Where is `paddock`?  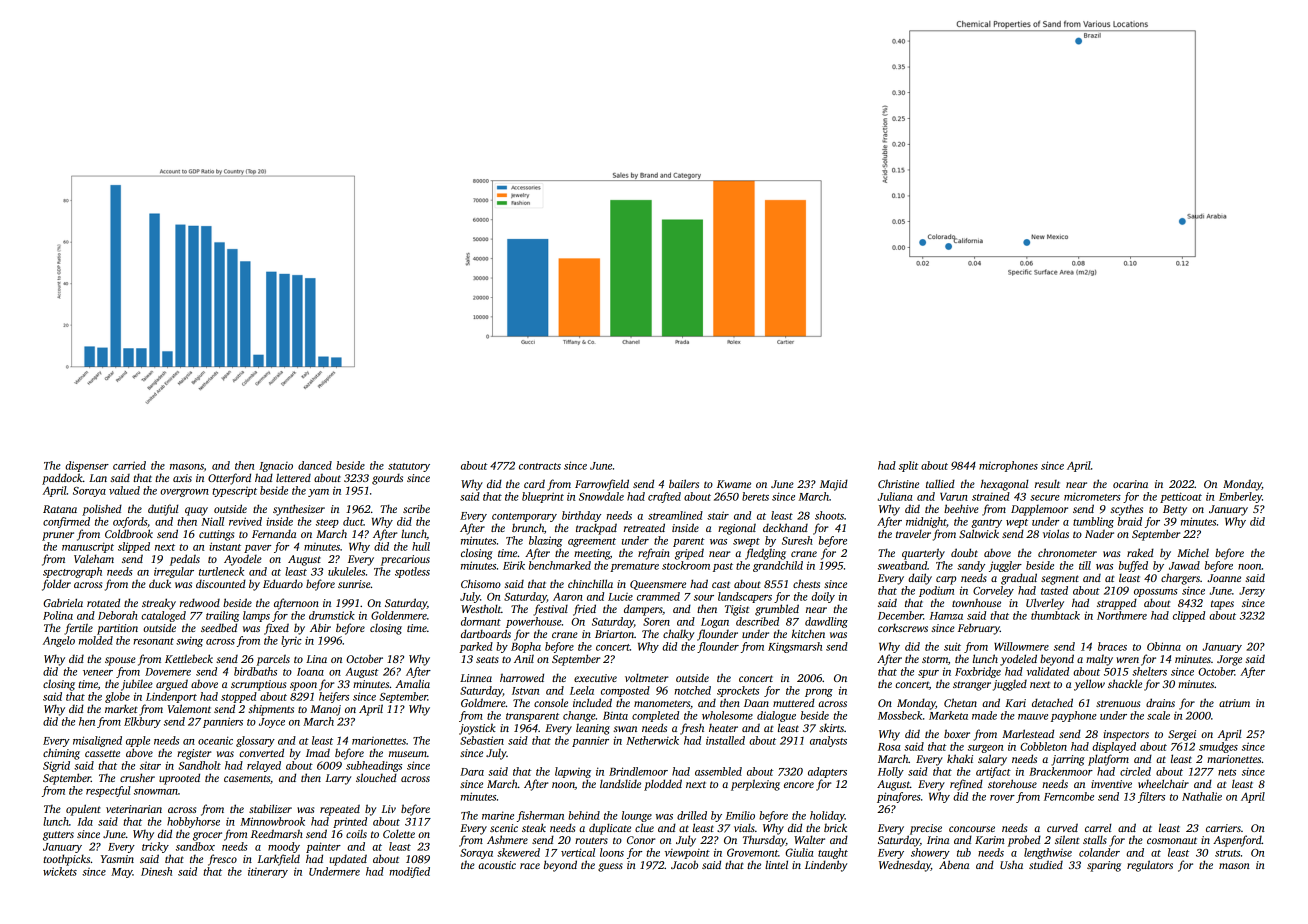 paddock is located at coordinates (62, 479).
